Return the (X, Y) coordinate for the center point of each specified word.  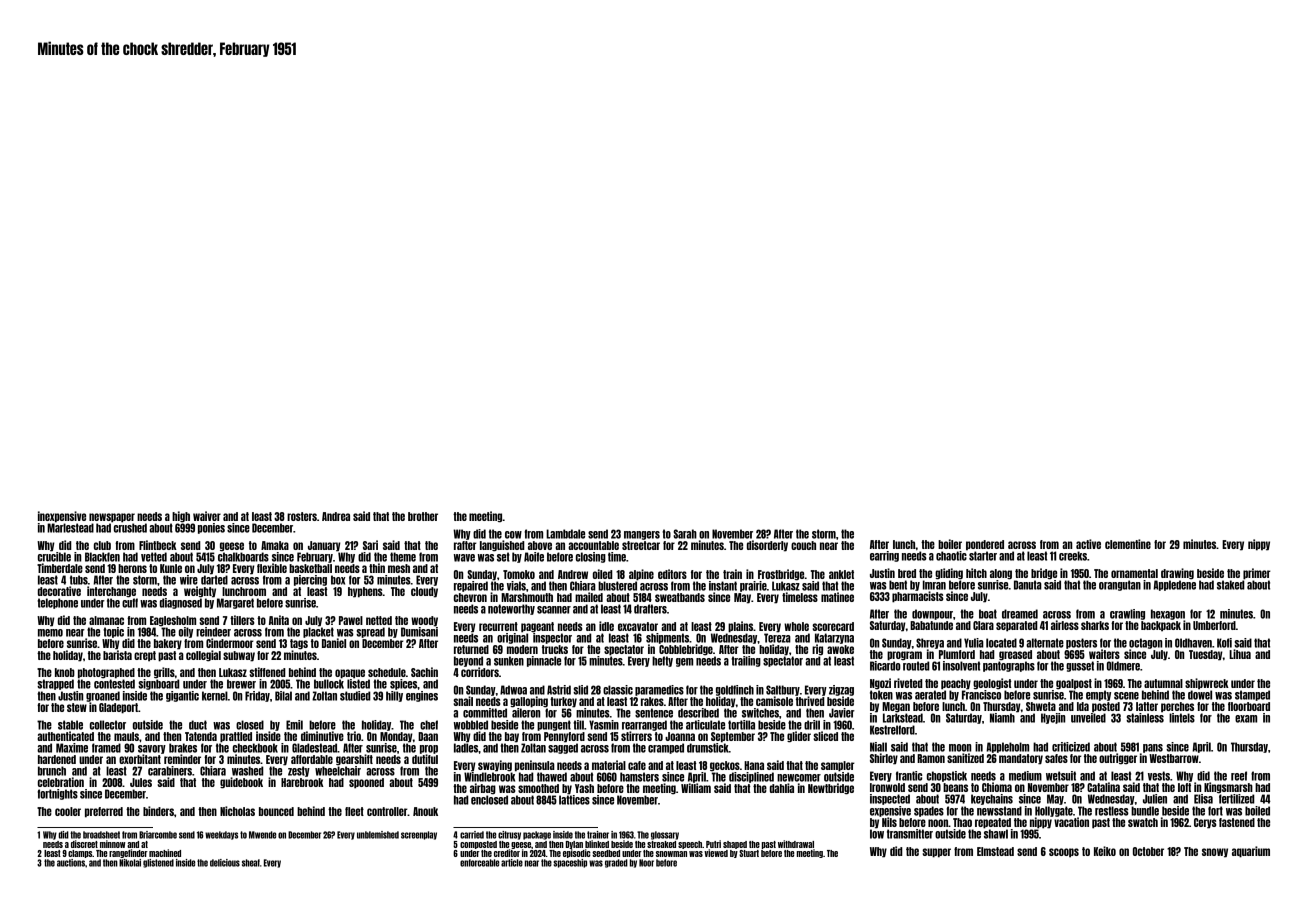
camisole (774, 701)
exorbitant (140, 759)
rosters (302, 516)
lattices (574, 800)
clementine (1128, 544)
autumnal (1163, 683)
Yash (584, 788)
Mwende (263, 835)
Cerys (1205, 823)
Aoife (534, 557)
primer (1257, 574)
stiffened (267, 672)
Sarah (685, 534)
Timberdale (60, 568)
